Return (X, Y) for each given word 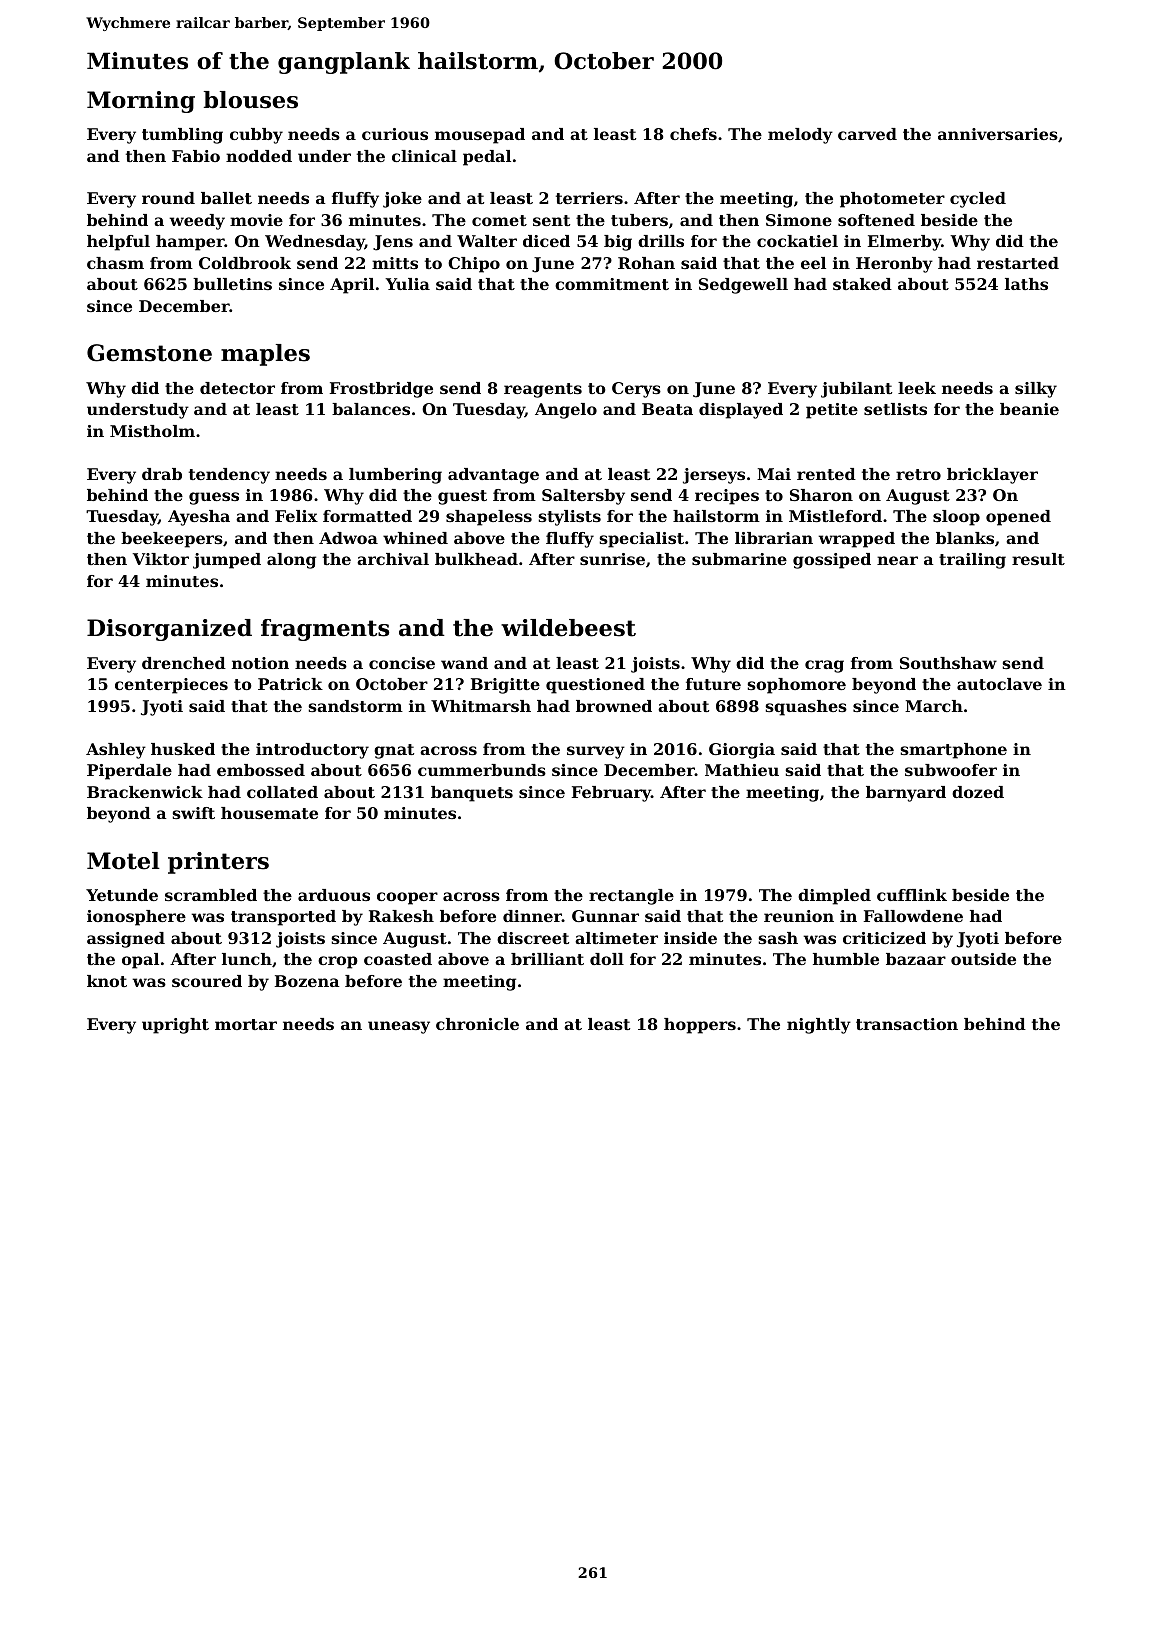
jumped (227, 561)
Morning (141, 102)
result (1038, 559)
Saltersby (583, 497)
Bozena (307, 981)
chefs (693, 134)
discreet (533, 938)
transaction (907, 1024)
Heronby (894, 265)
